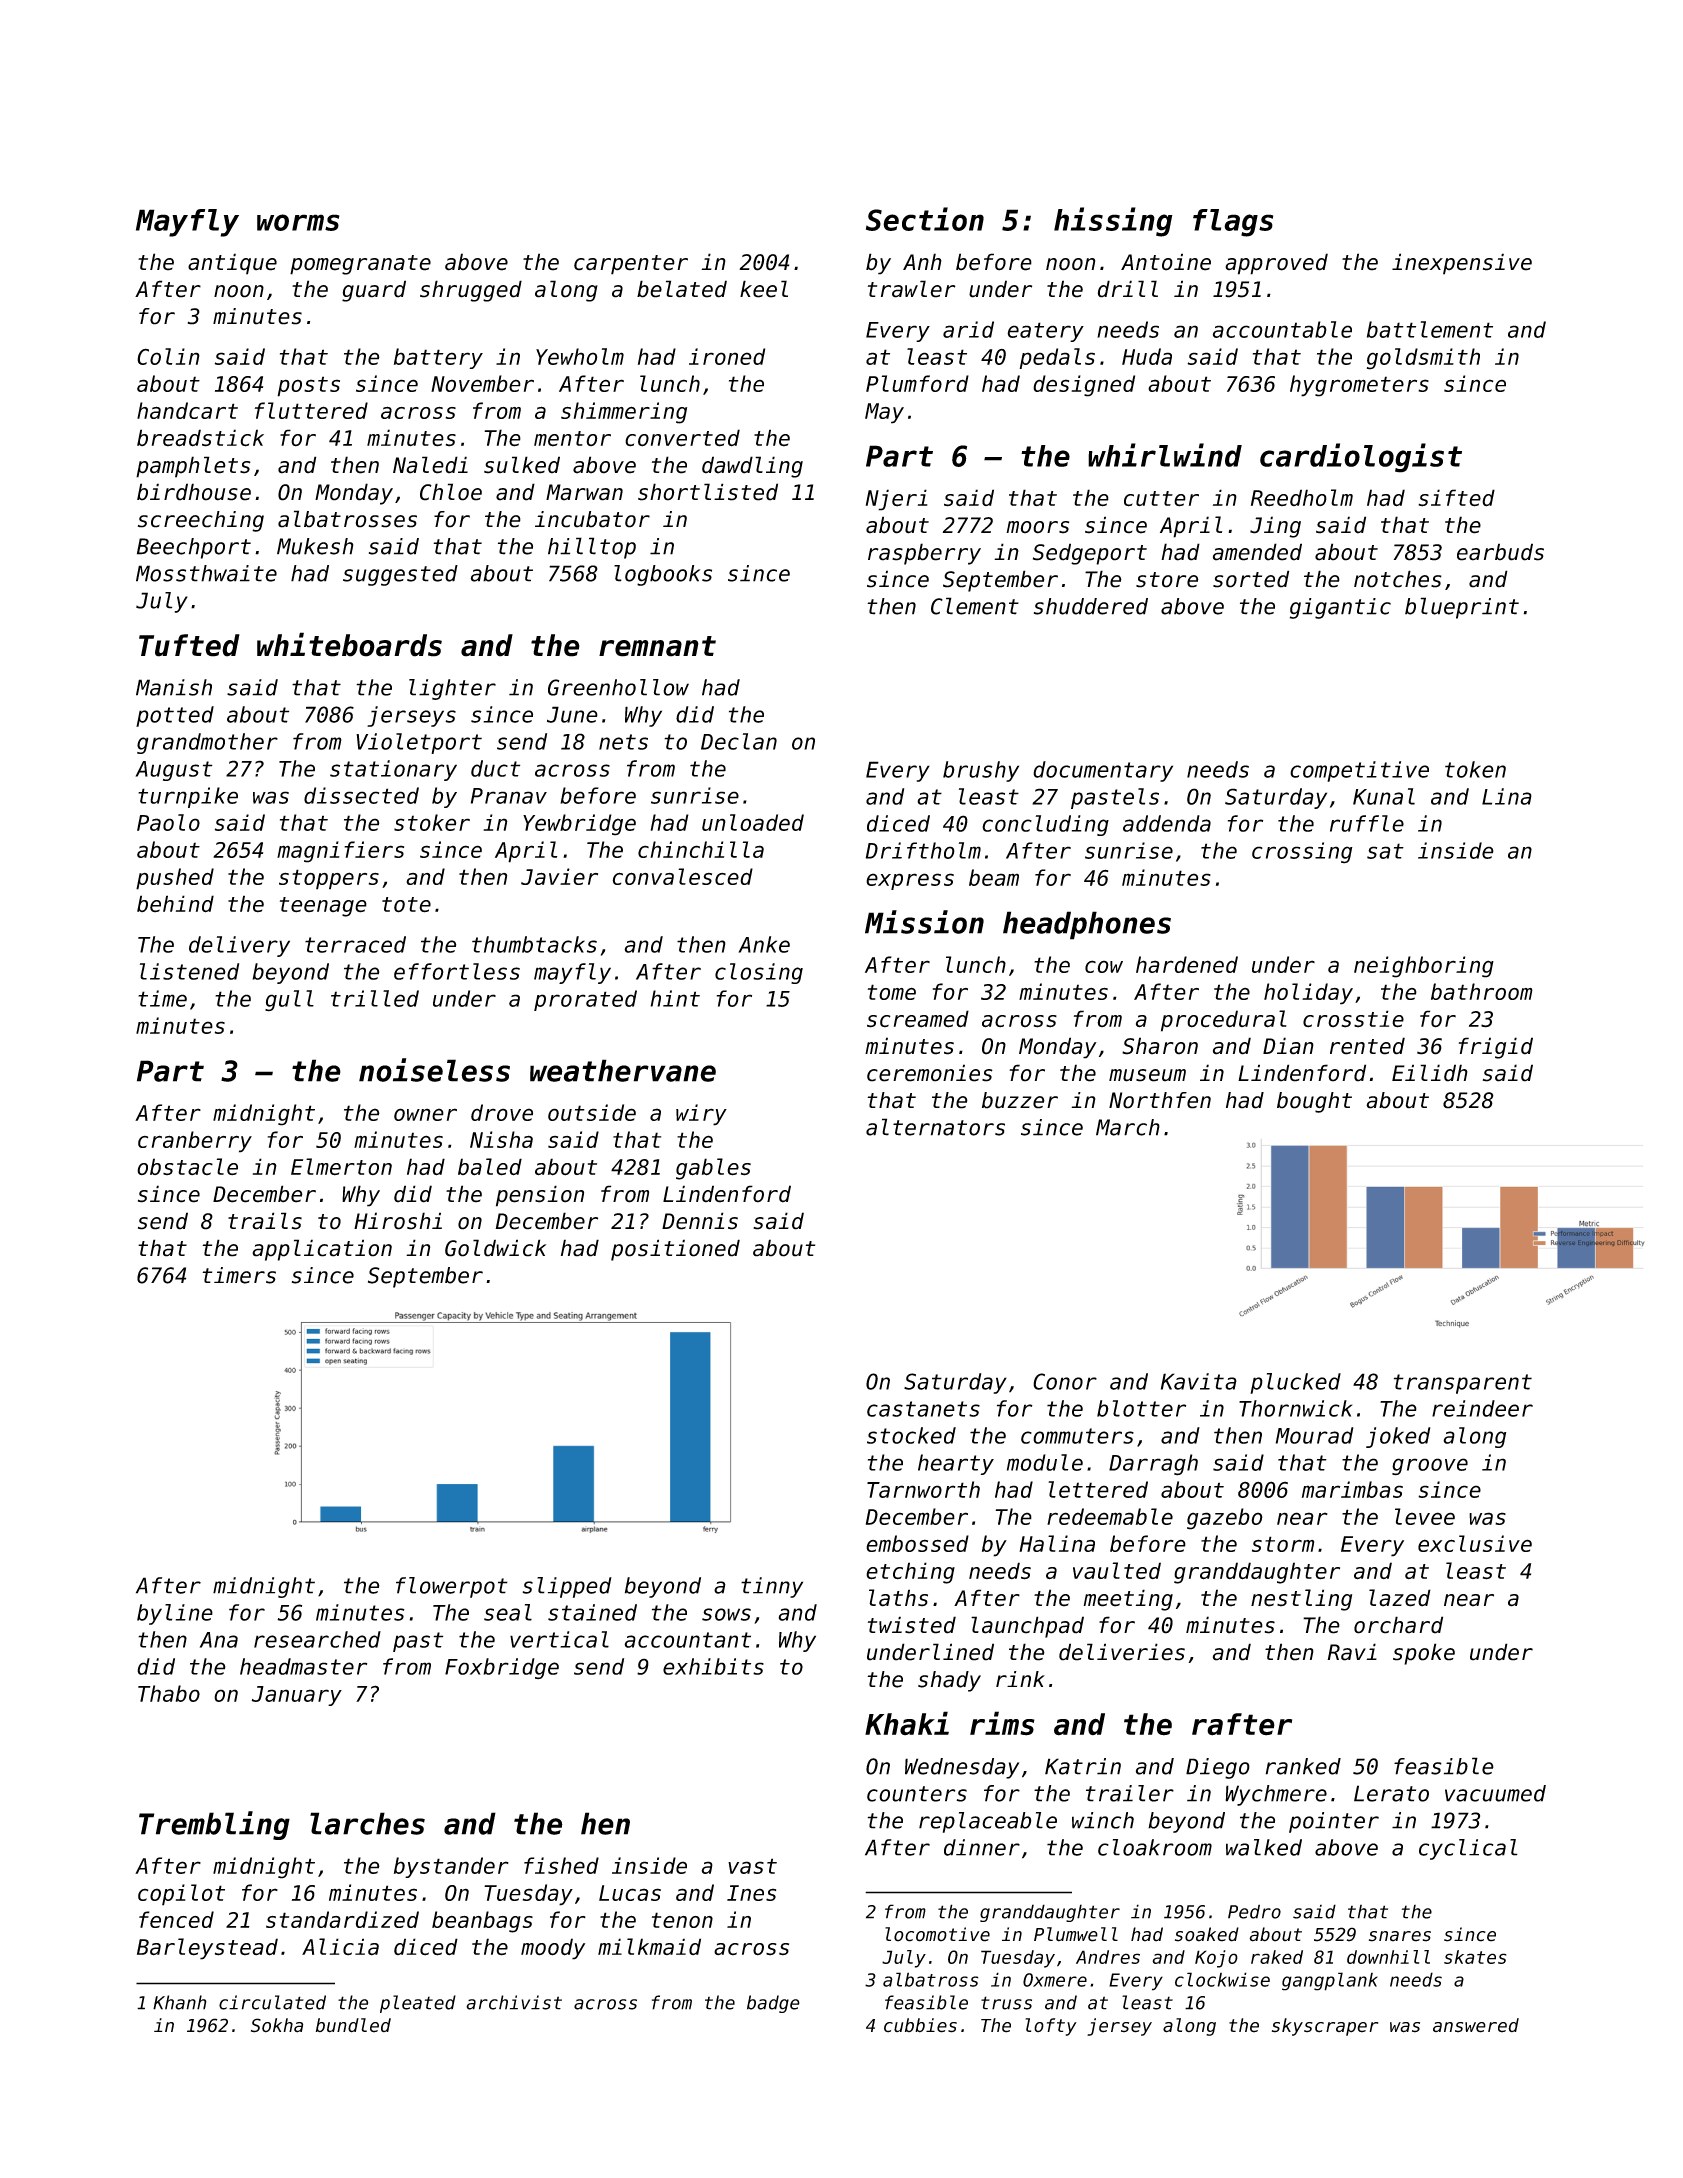 Image resolution: width=1683 pixels, height=2178 pixels. Describe the element at coordinates (910, 881) in the screenshot. I see `express` at that location.
